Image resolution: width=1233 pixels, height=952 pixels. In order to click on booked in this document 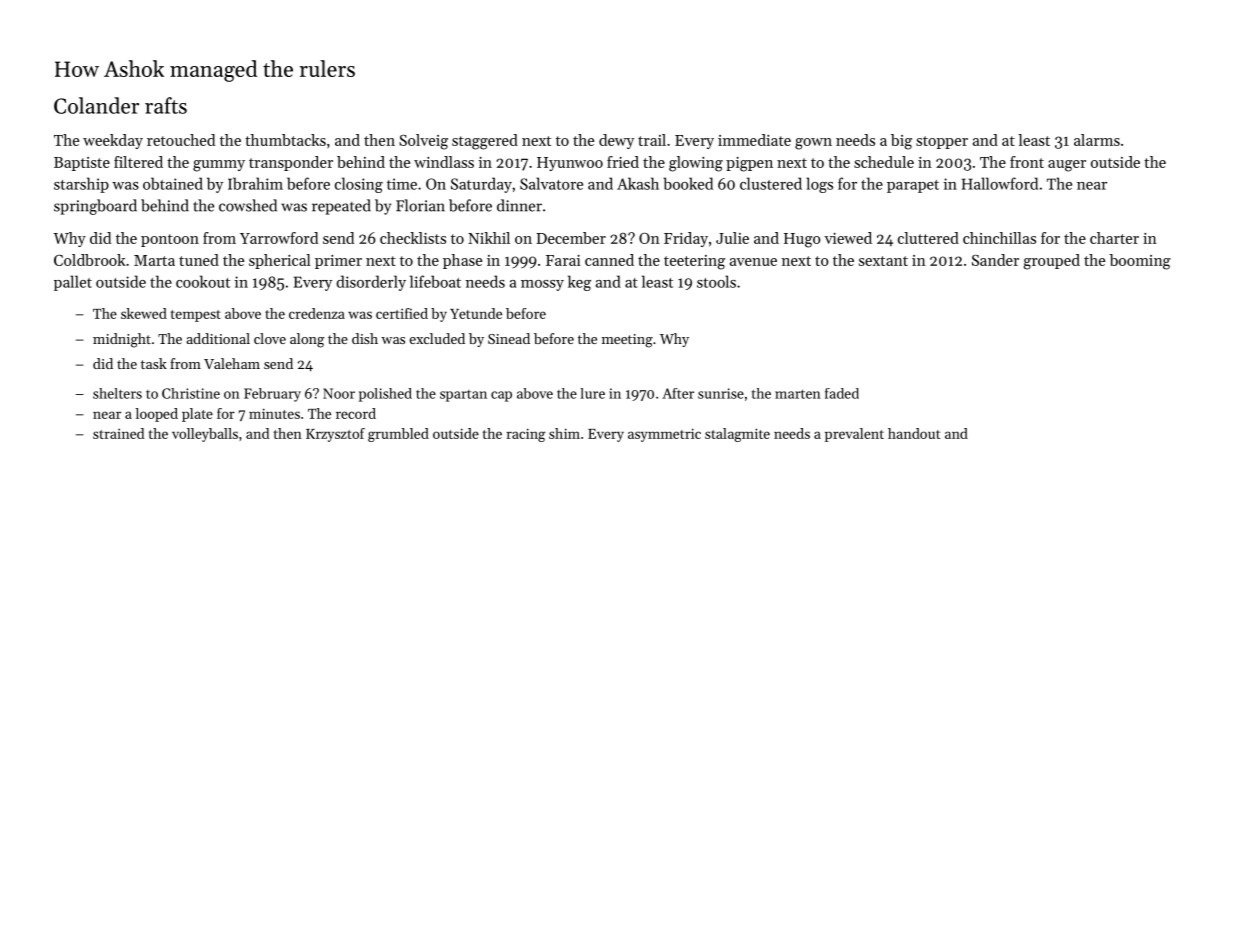, I will do `click(688, 183)`.
